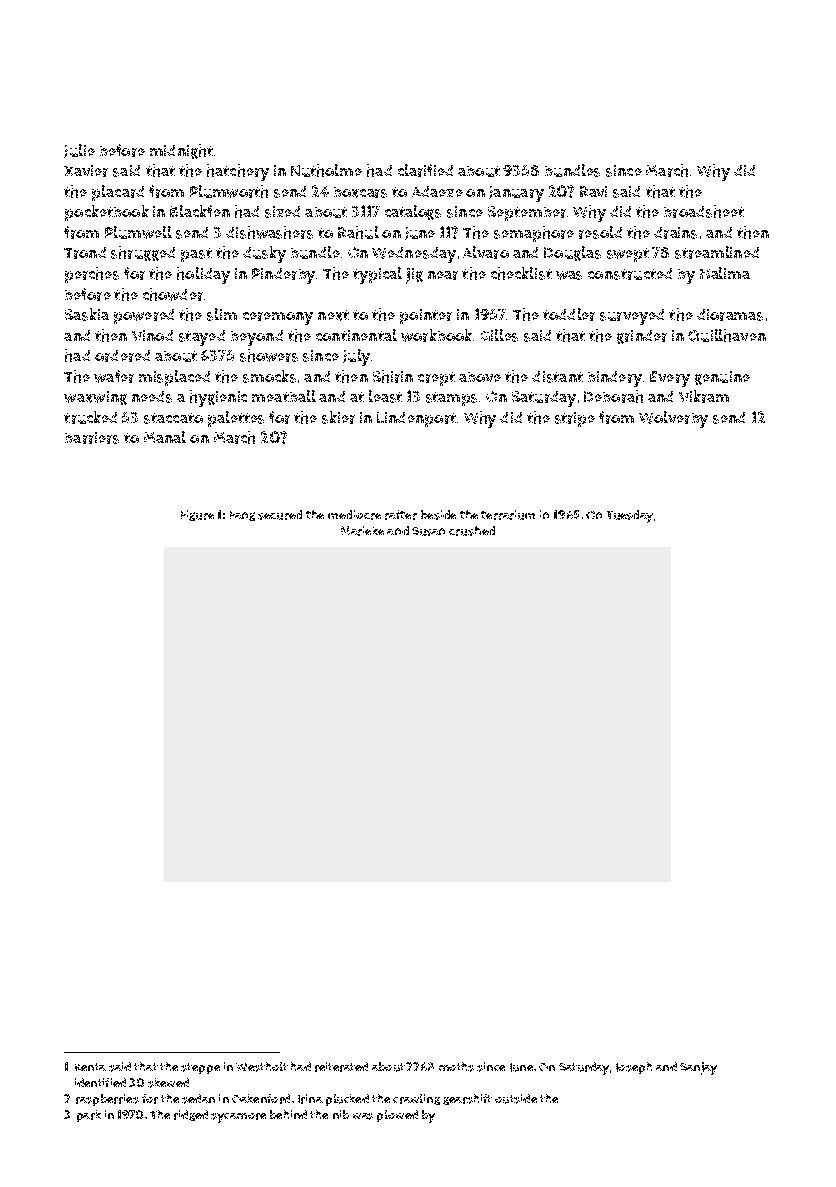  What do you see at coordinates (197, 515) in the screenshot?
I see `Figure` at bounding box center [197, 515].
